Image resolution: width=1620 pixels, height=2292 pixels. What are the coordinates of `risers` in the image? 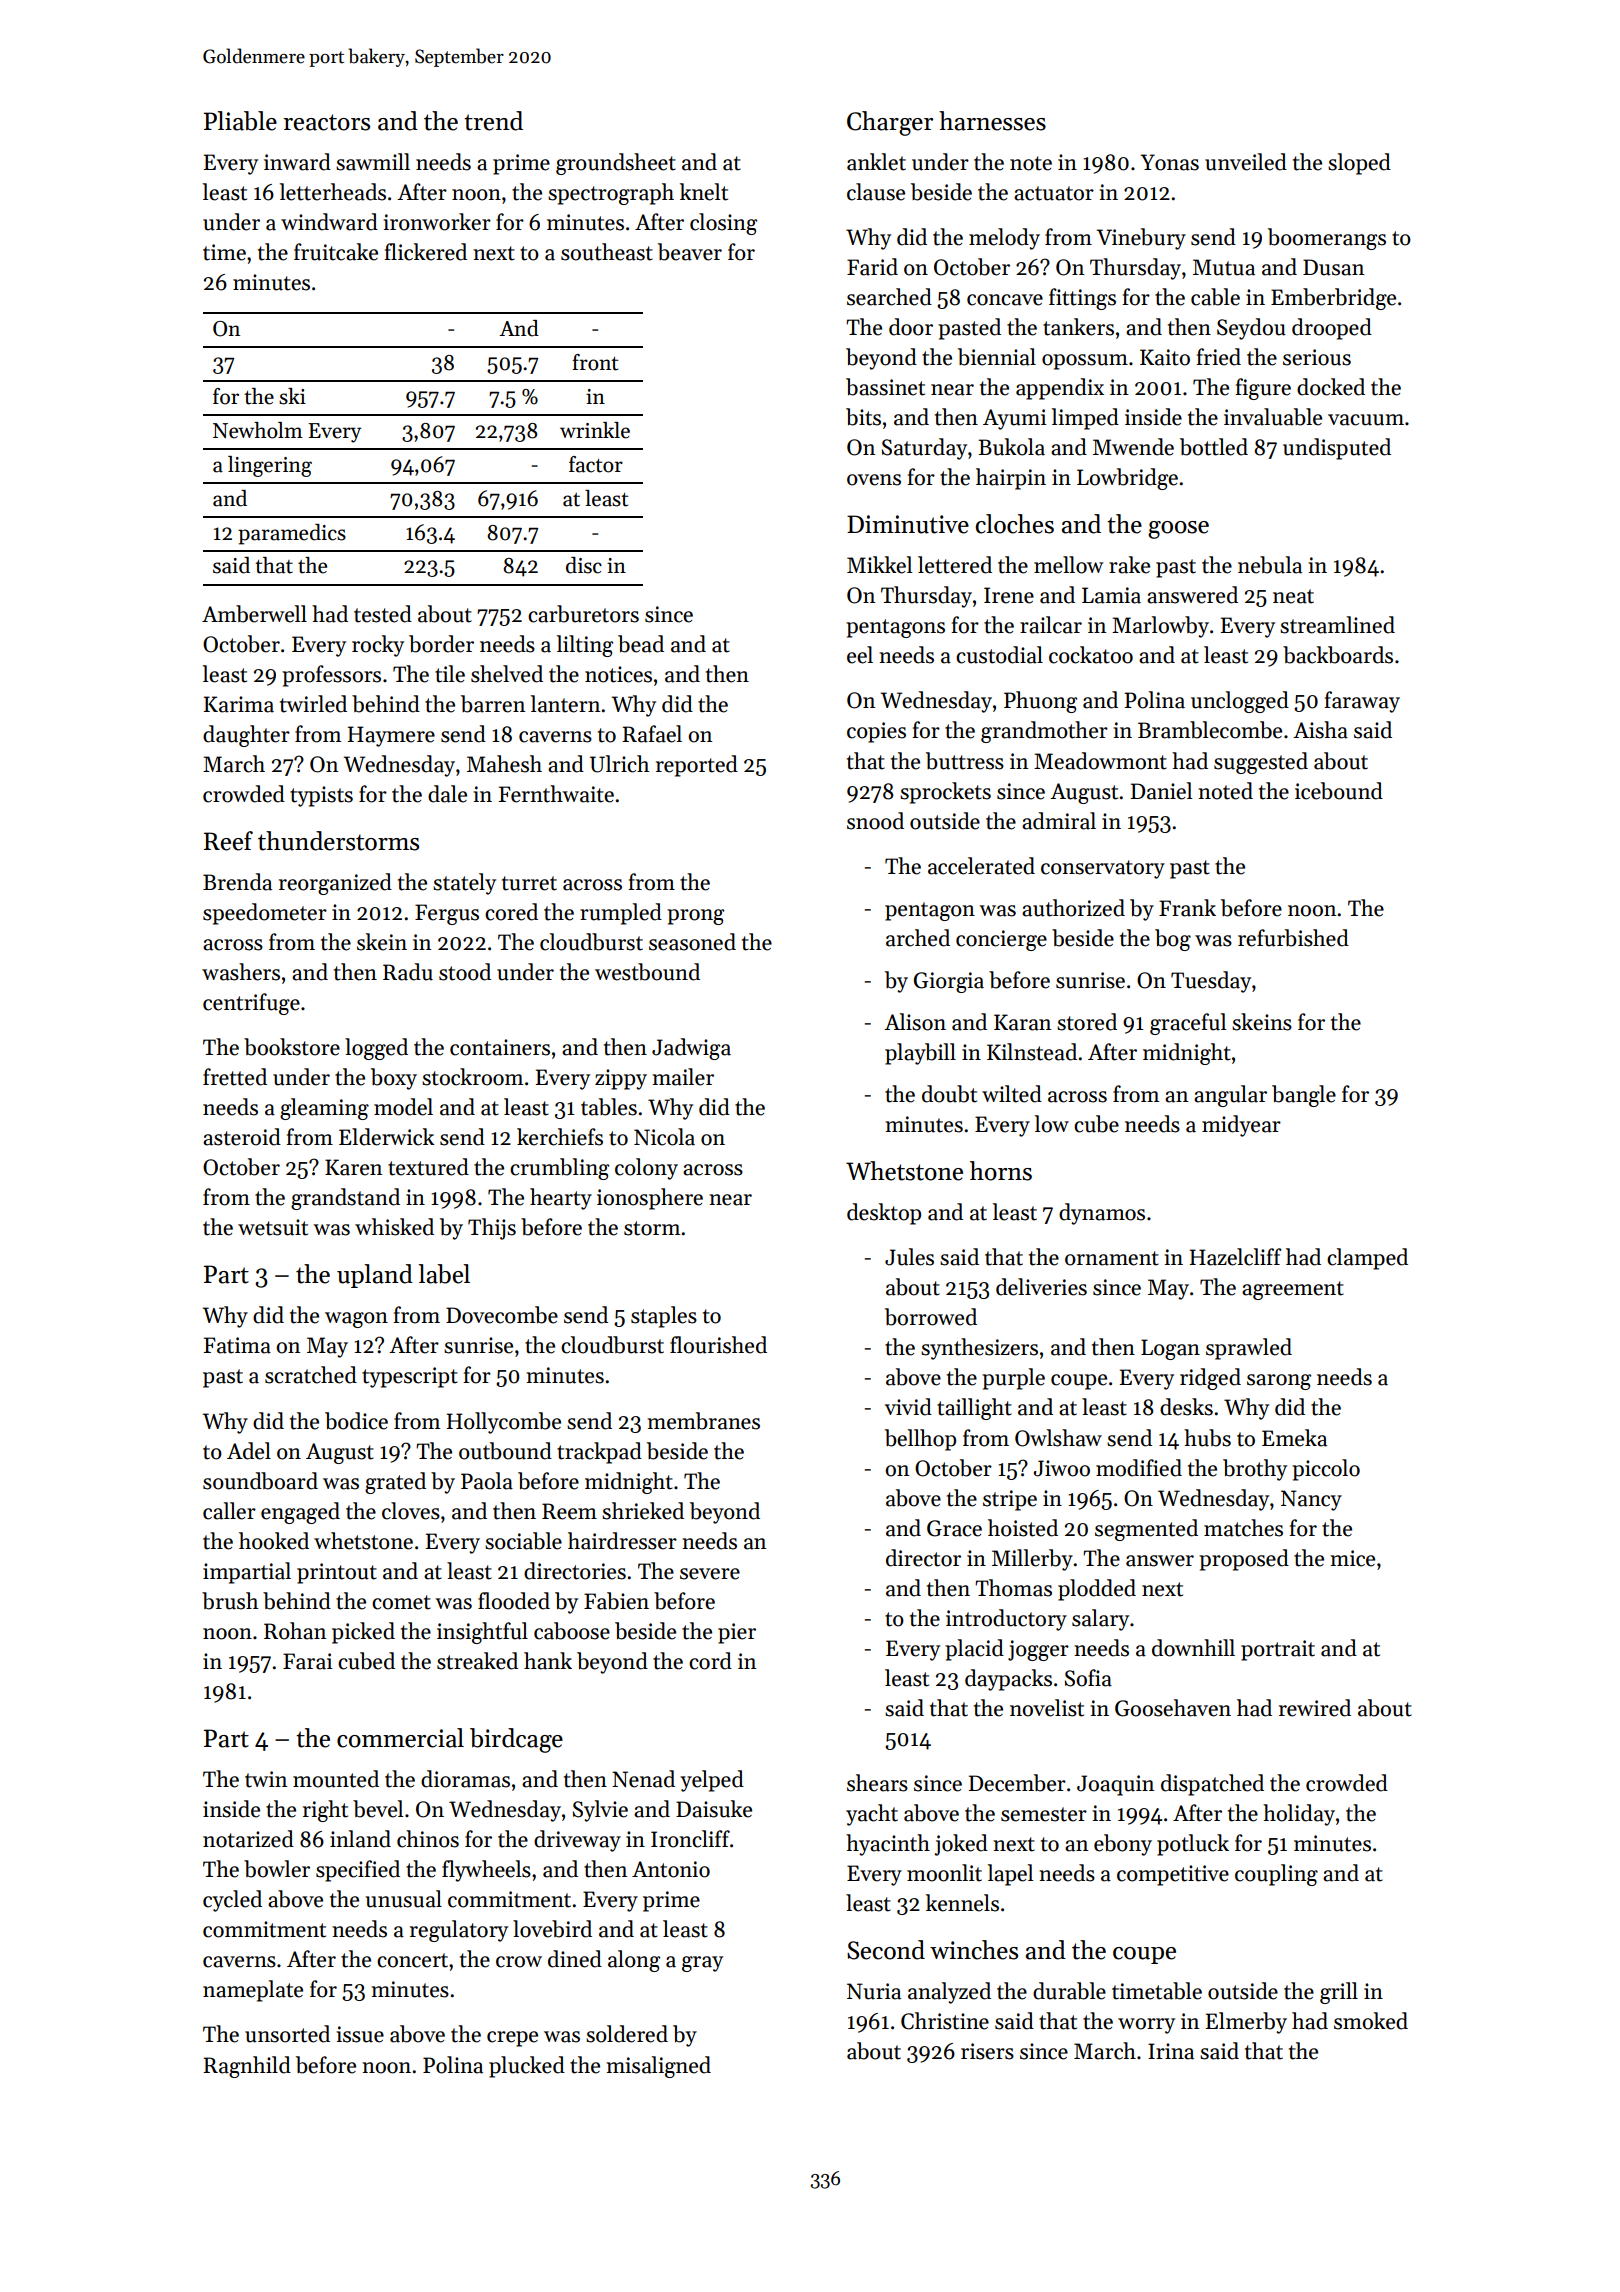 It's located at (987, 2051).
